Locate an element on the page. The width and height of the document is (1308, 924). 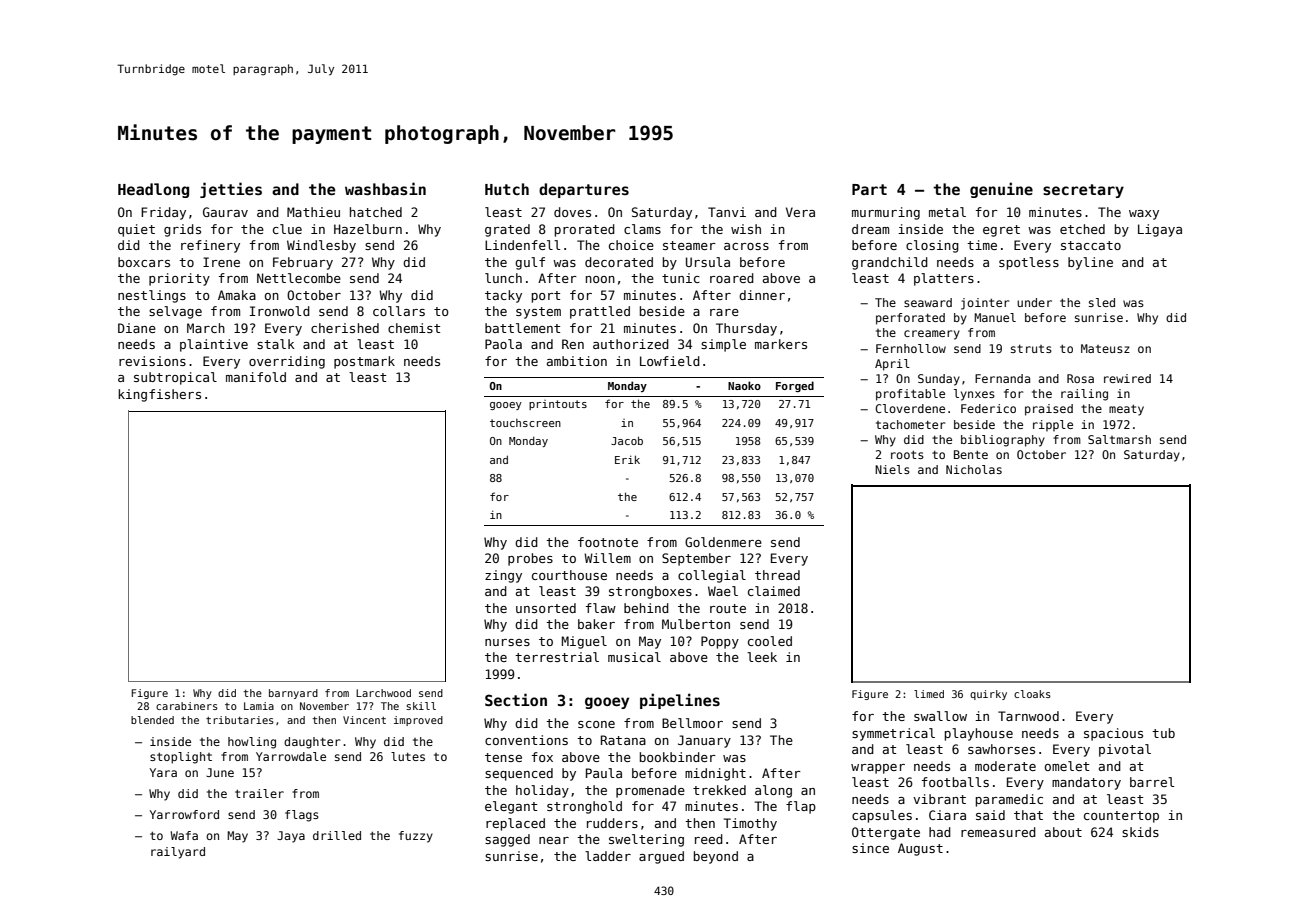
Hutch is located at coordinates (507, 189).
